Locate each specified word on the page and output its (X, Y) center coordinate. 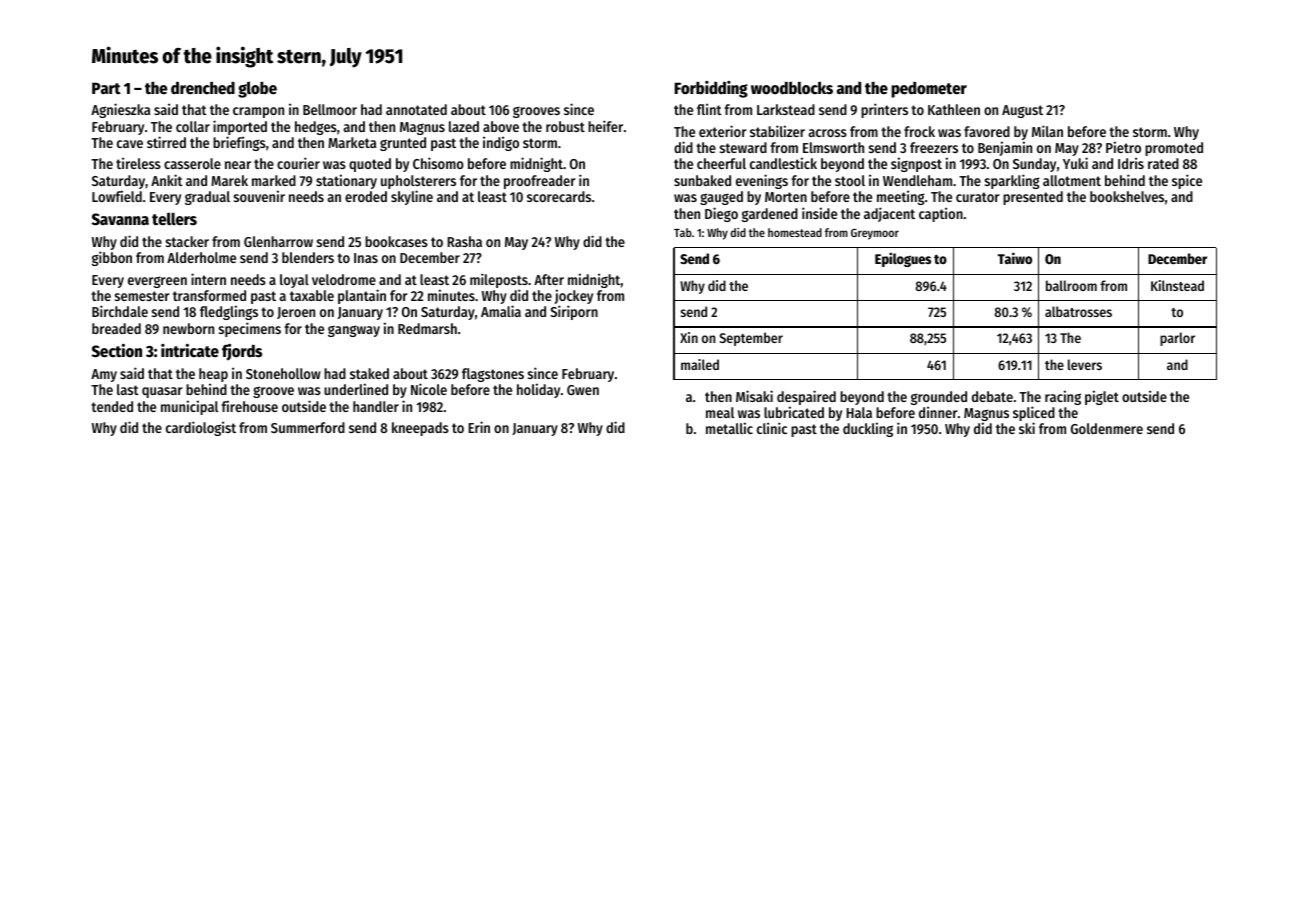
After (549, 279)
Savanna (120, 219)
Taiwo (1015, 258)
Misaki (754, 396)
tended (112, 406)
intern (208, 279)
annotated (416, 109)
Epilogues (903, 259)
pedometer (929, 90)
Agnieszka (120, 110)
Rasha (464, 241)
